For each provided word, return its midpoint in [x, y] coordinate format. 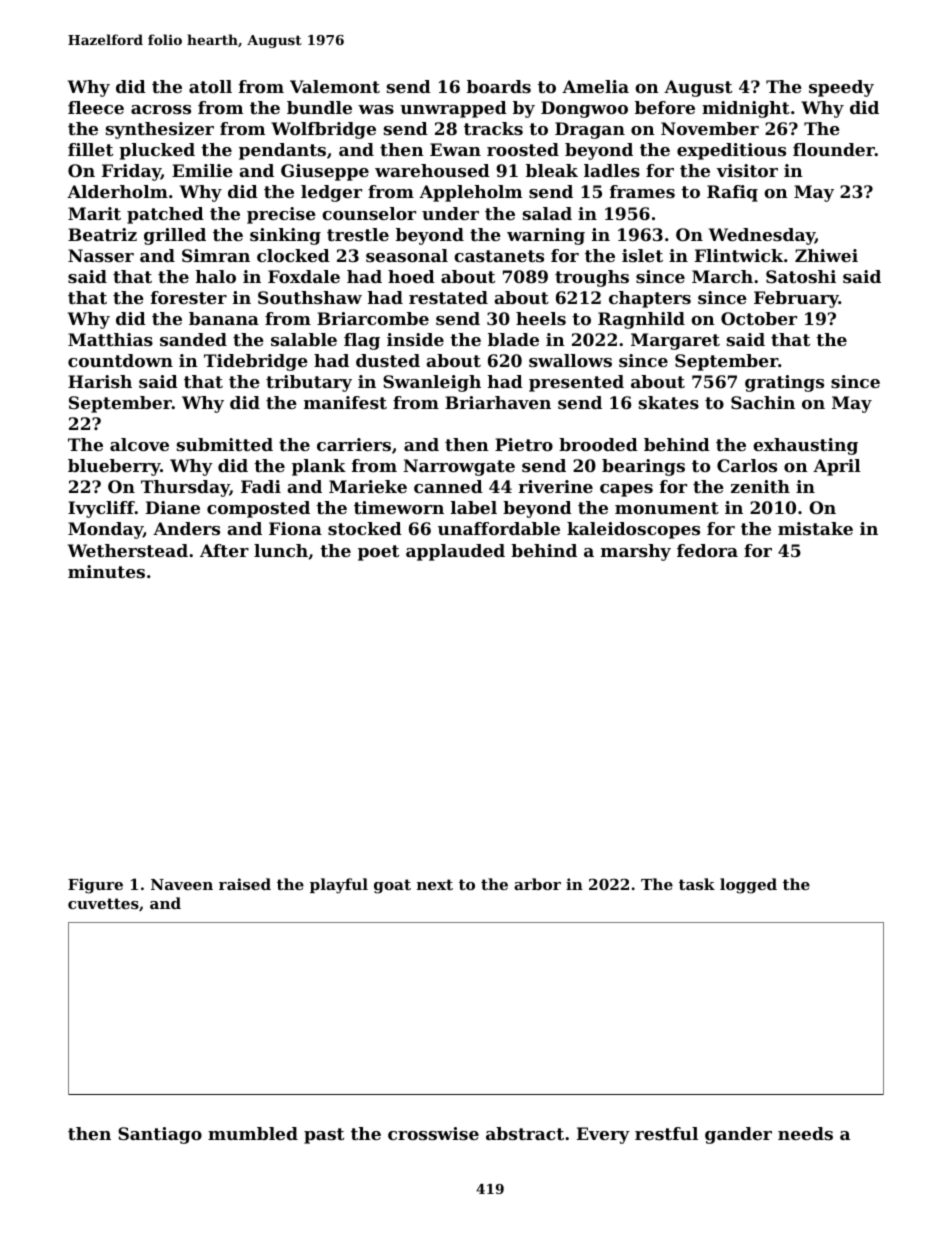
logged [748, 886]
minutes [106, 571]
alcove [139, 444]
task [697, 884]
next [435, 884]
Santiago [160, 1135]
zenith [760, 486]
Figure [95, 886]
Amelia [595, 86]
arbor [537, 884]
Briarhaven [498, 402]
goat [392, 886]
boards [499, 86]
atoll [210, 86]
